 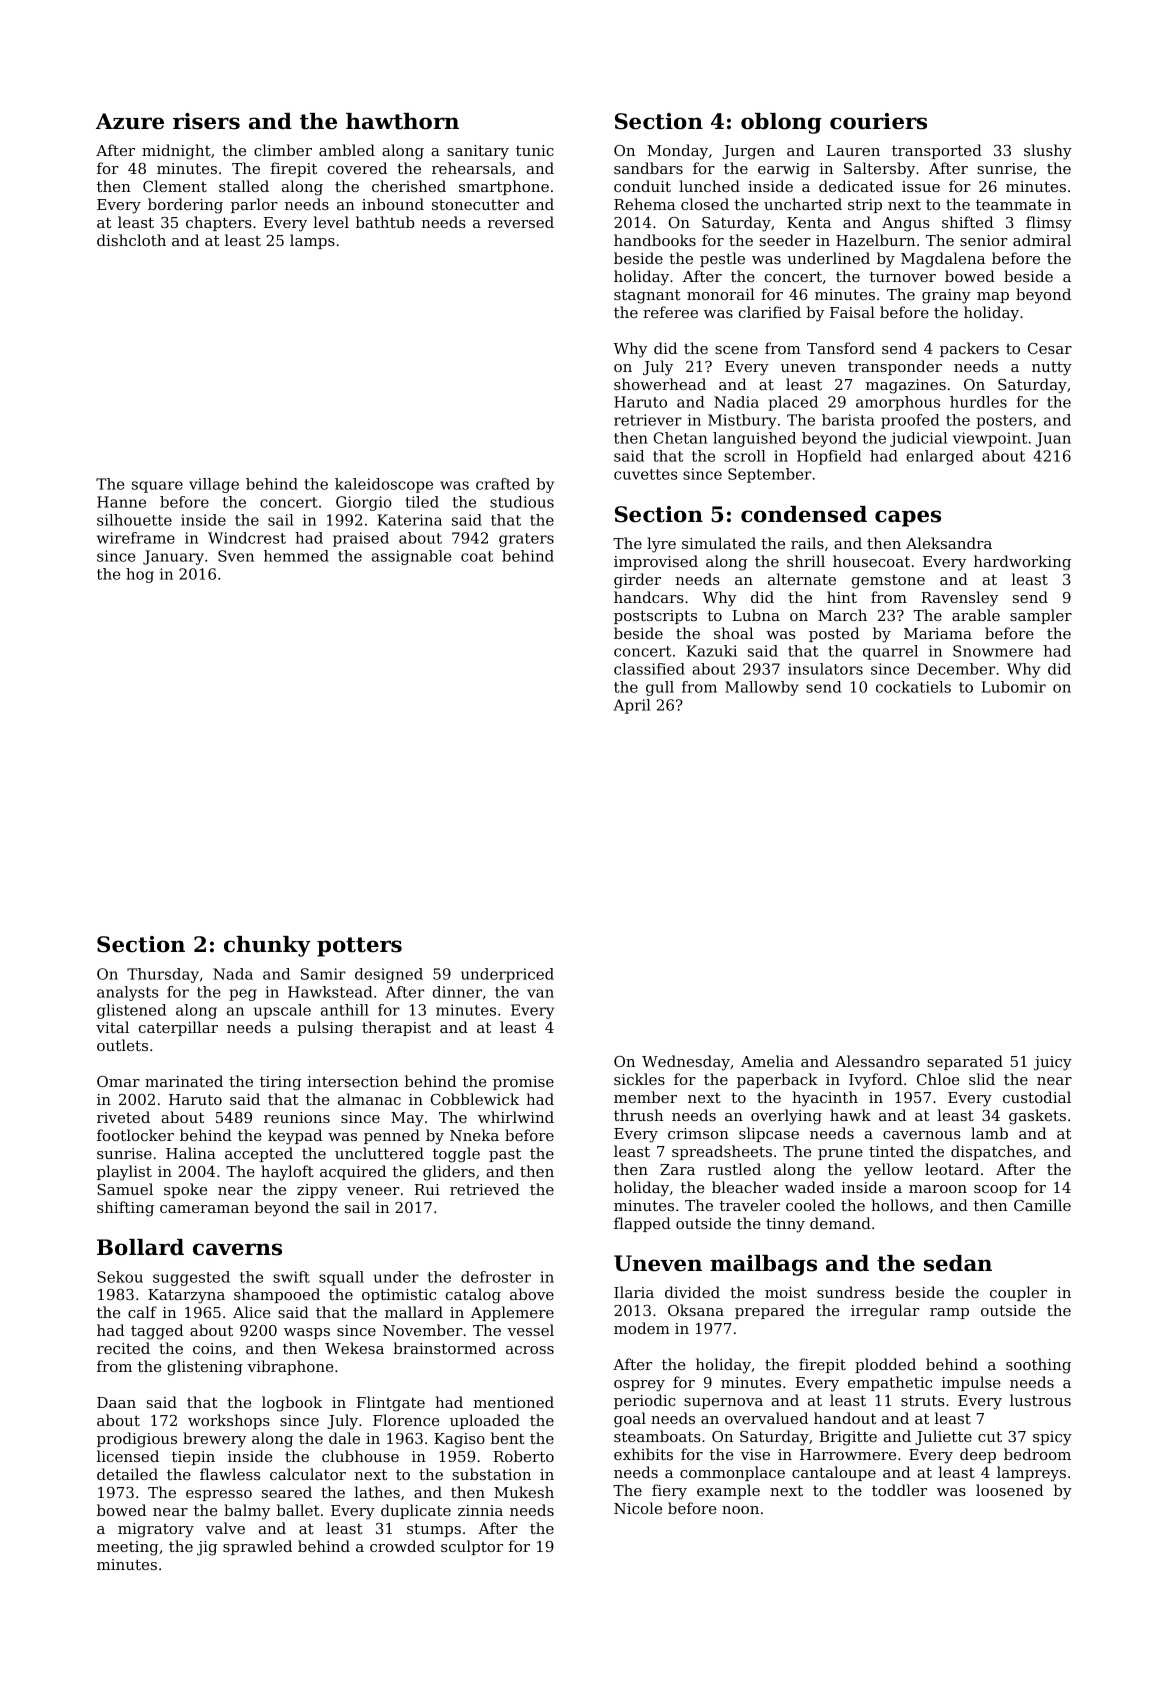 I want to click on cockatiels, so click(x=913, y=687).
